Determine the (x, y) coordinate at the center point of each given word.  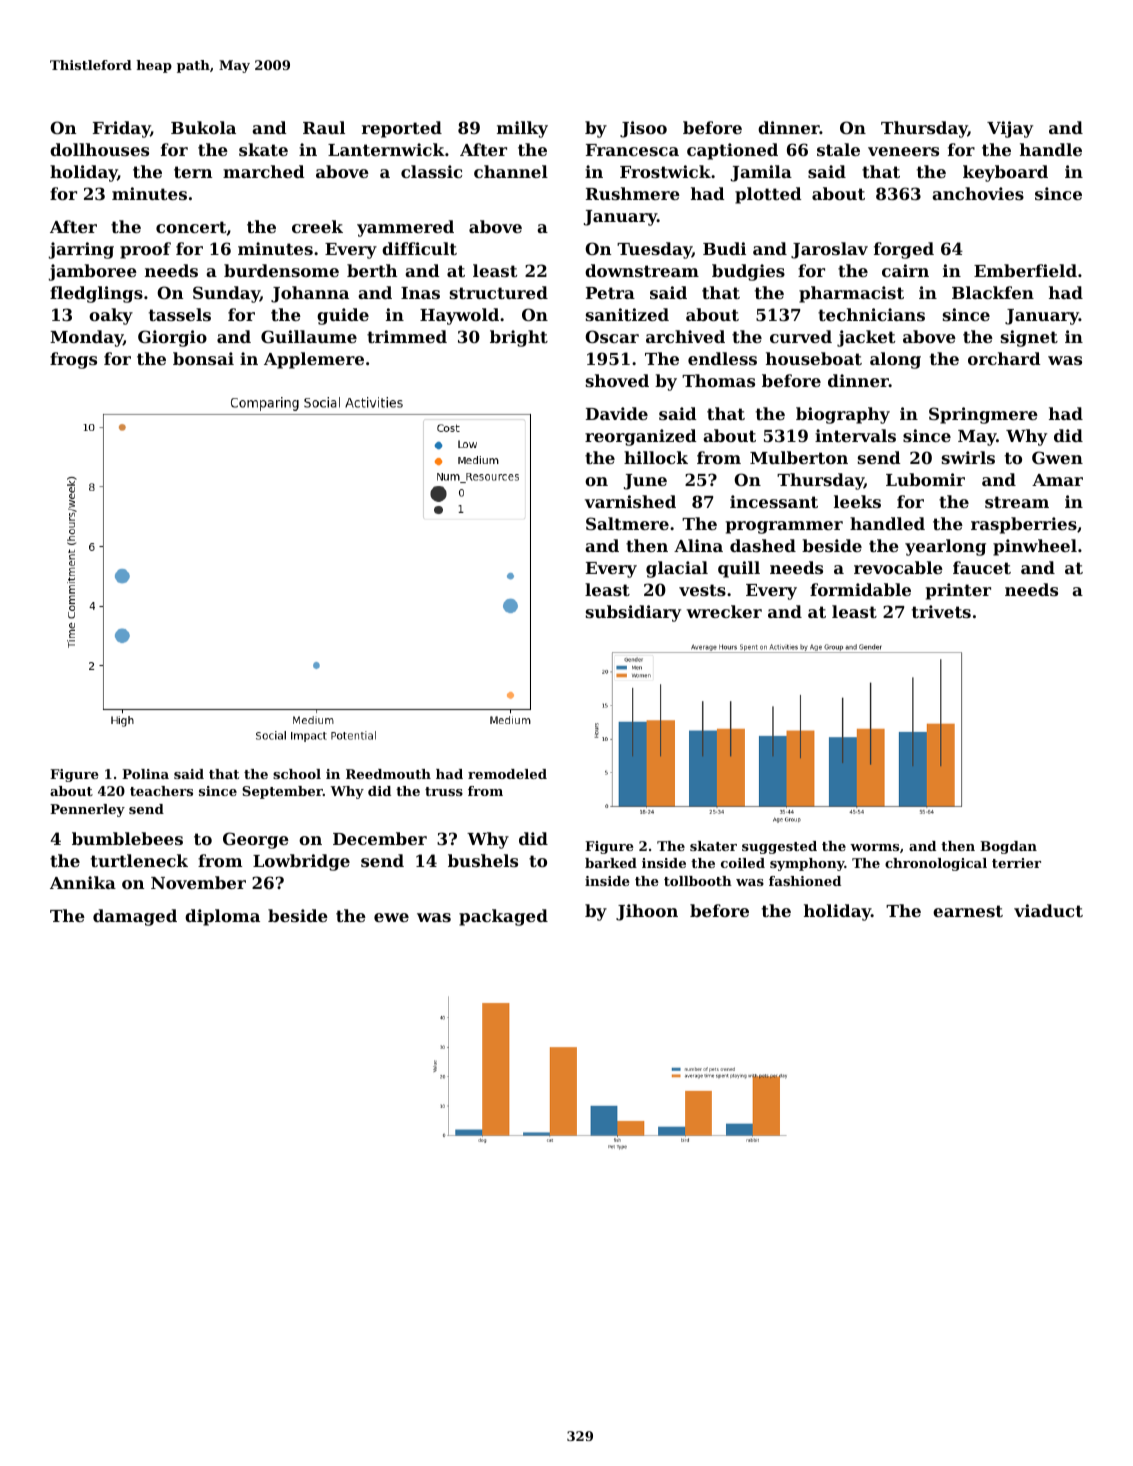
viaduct (1048, 910)
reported (402, 129)
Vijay (1010, 129)
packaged (503, 917)
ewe (391, 917)
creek (317, 226)
